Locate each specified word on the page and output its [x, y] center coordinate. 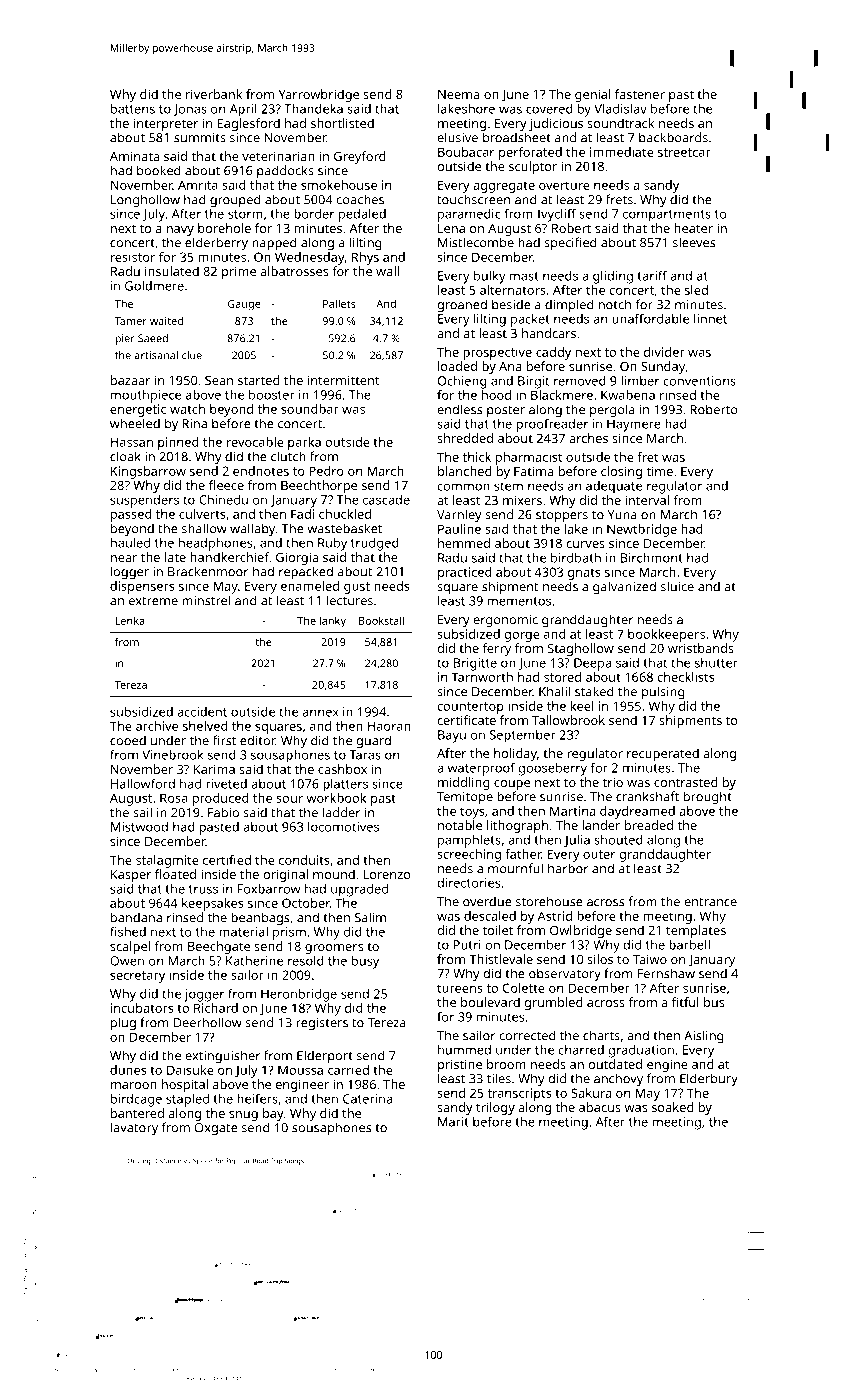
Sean [219, 380]
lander [601, 825]
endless [459, 409]
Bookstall [381, 620]
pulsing [663, 693]
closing [621, 472]
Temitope [465, 798]
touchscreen [473, 199]
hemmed [464, 543]
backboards [673, 137]
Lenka [130, 620]
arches [588, 438]
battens [133, 109]
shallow [204, 528]
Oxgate [216, 1129]
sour [289, 799]
